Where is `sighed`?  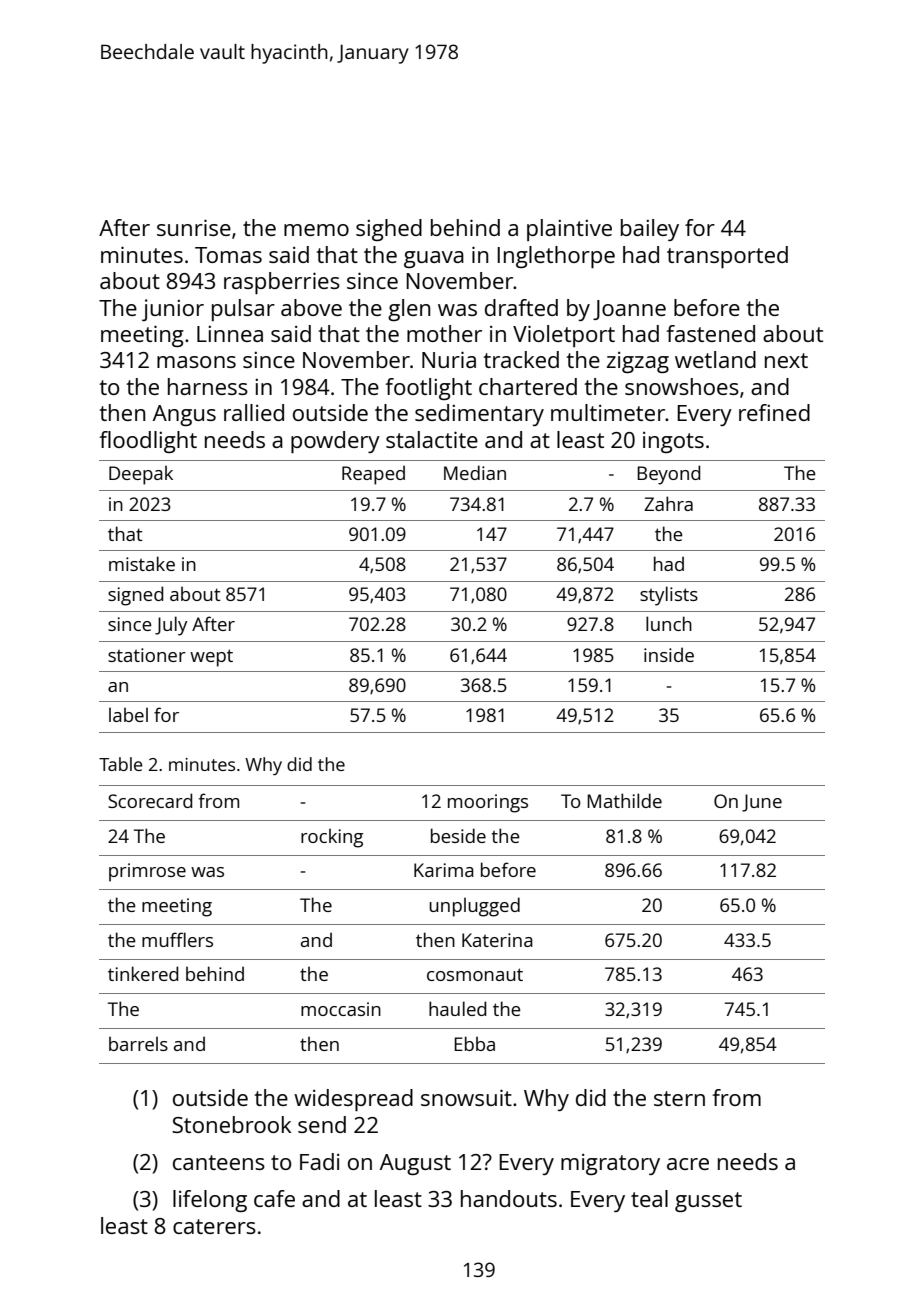 sighed is located at coordinates (389, 230).
